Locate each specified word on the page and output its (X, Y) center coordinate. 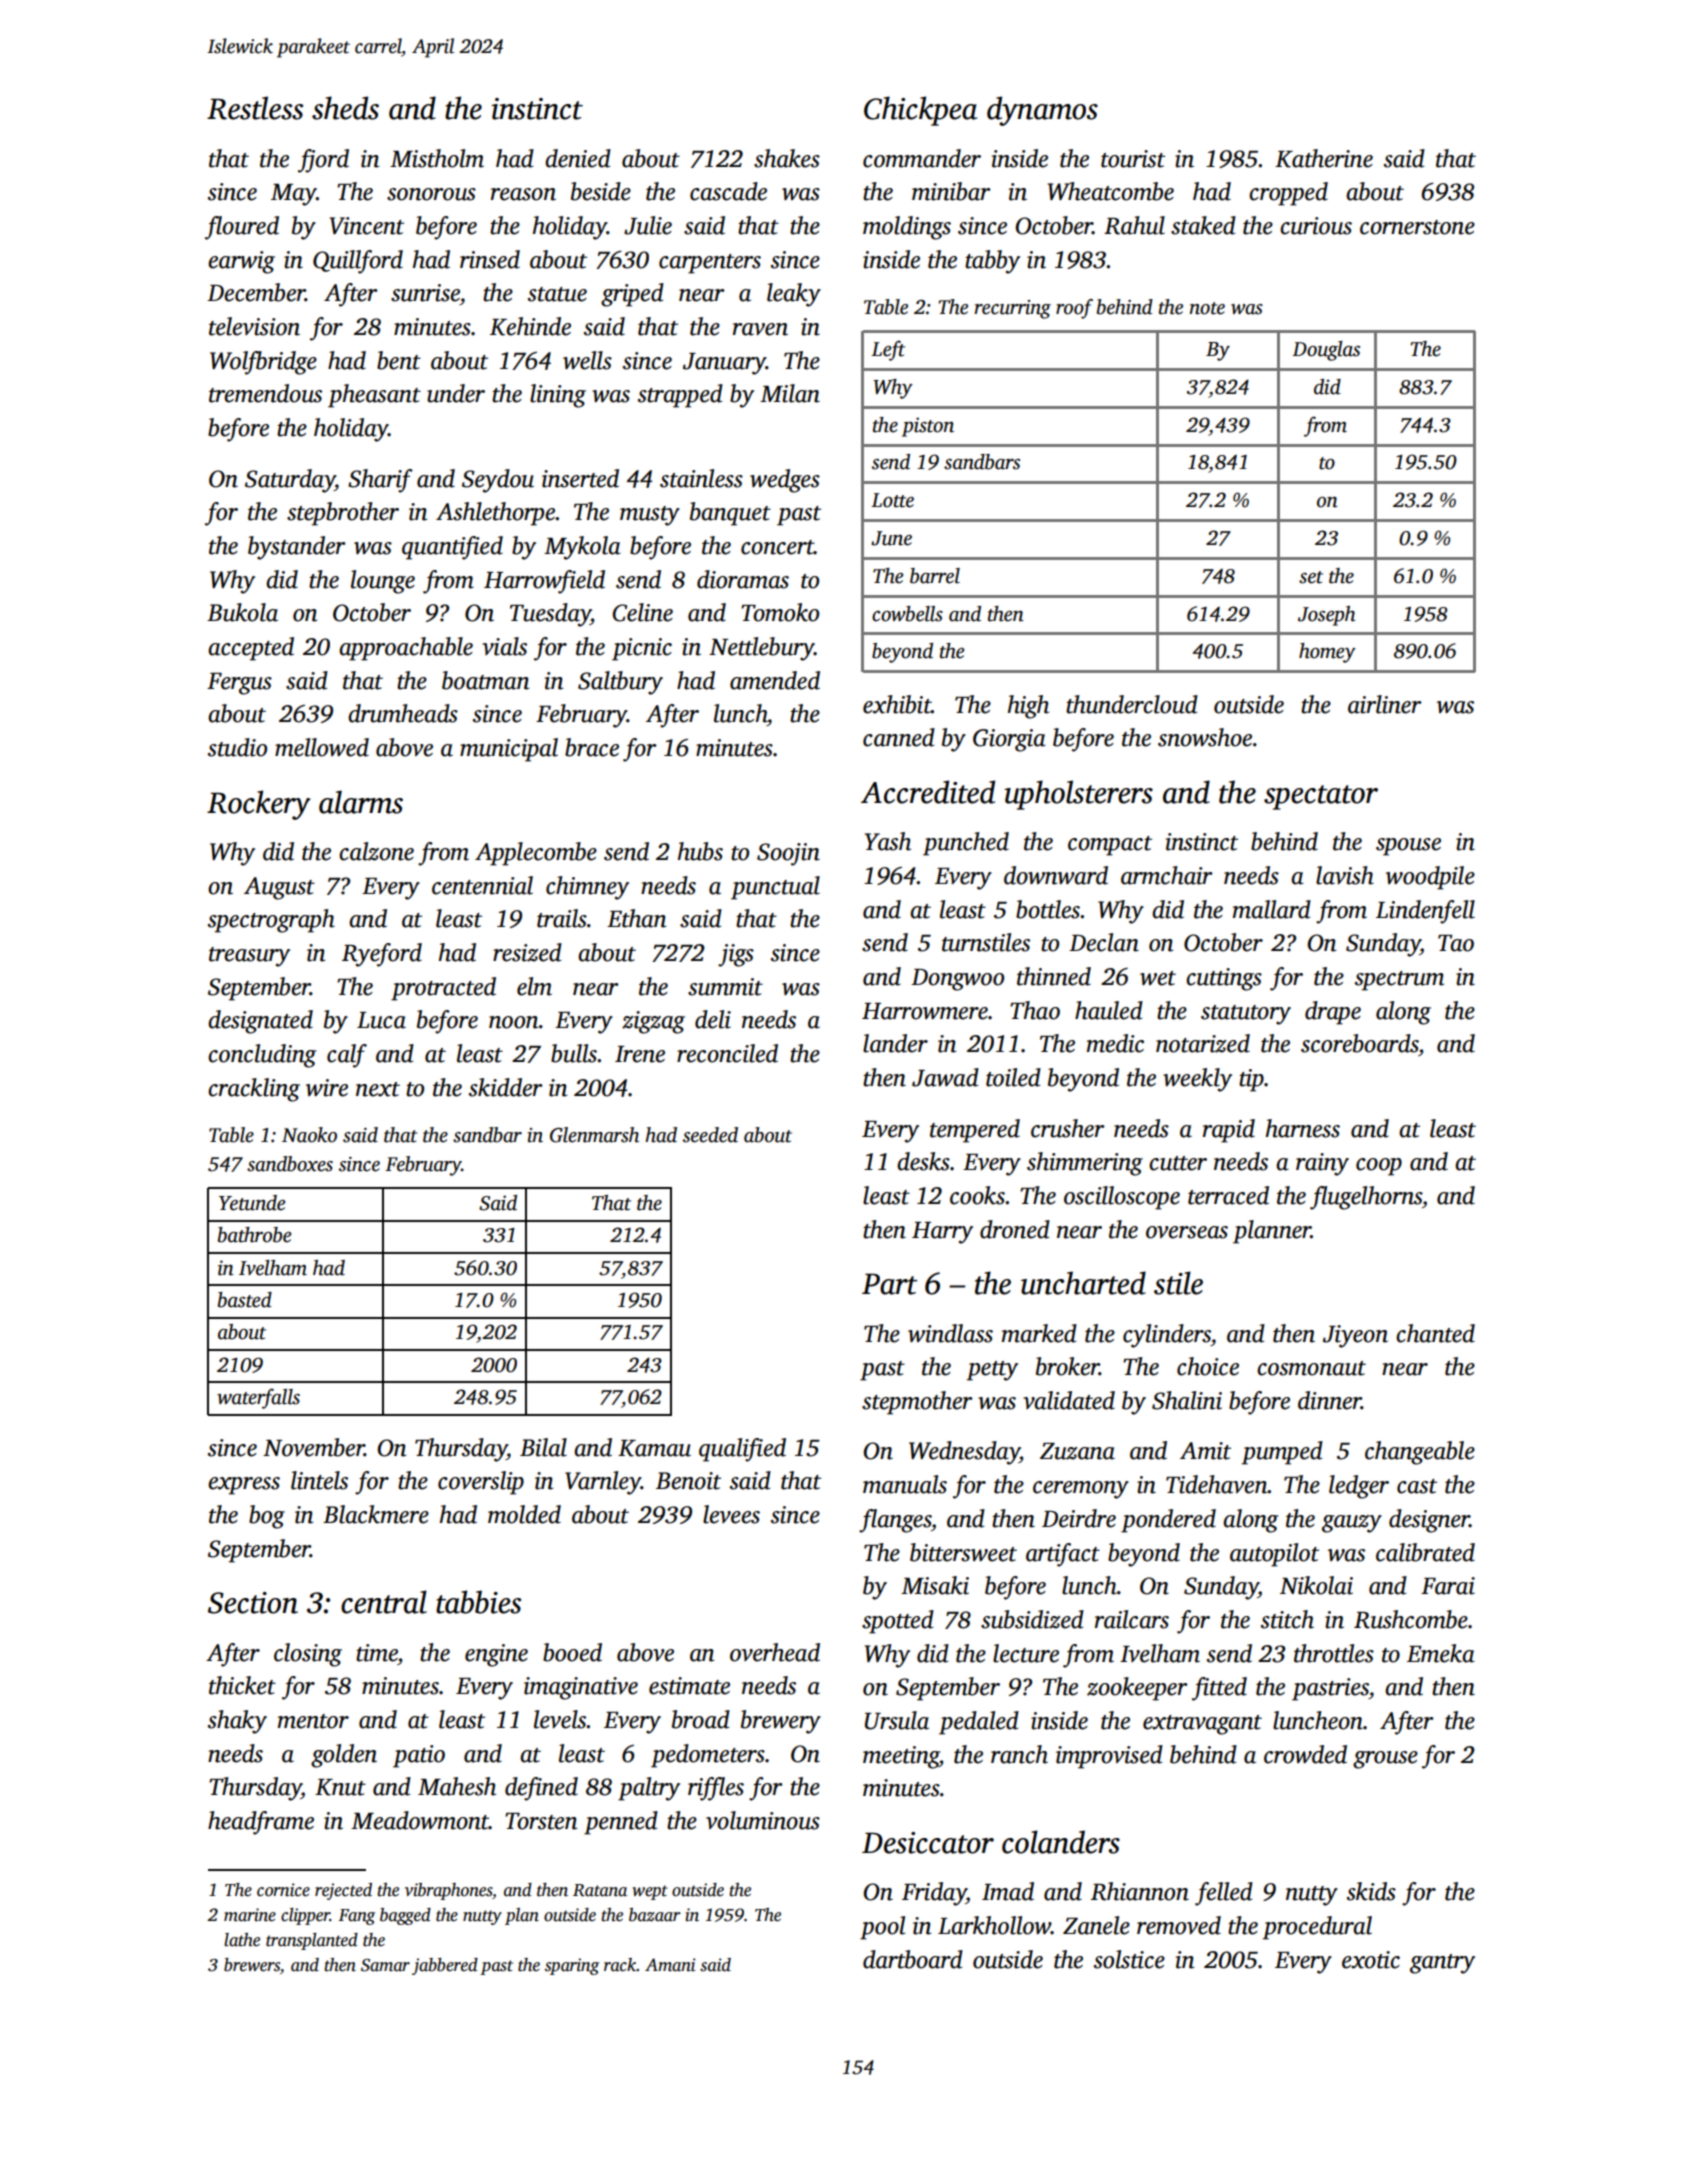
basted (245, 1300)
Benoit (688, 1481)
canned (899, 737)
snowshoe (1205, 737)
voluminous (763, 1820)
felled (1224, 1894)
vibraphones (449, 1891)
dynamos (1042, 111)
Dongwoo (957, 980)
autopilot (1274, 1555)
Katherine (1324, 158)
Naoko (309, 1135)
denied (578, 158)
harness (1303, 1128)
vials (504, 646)
